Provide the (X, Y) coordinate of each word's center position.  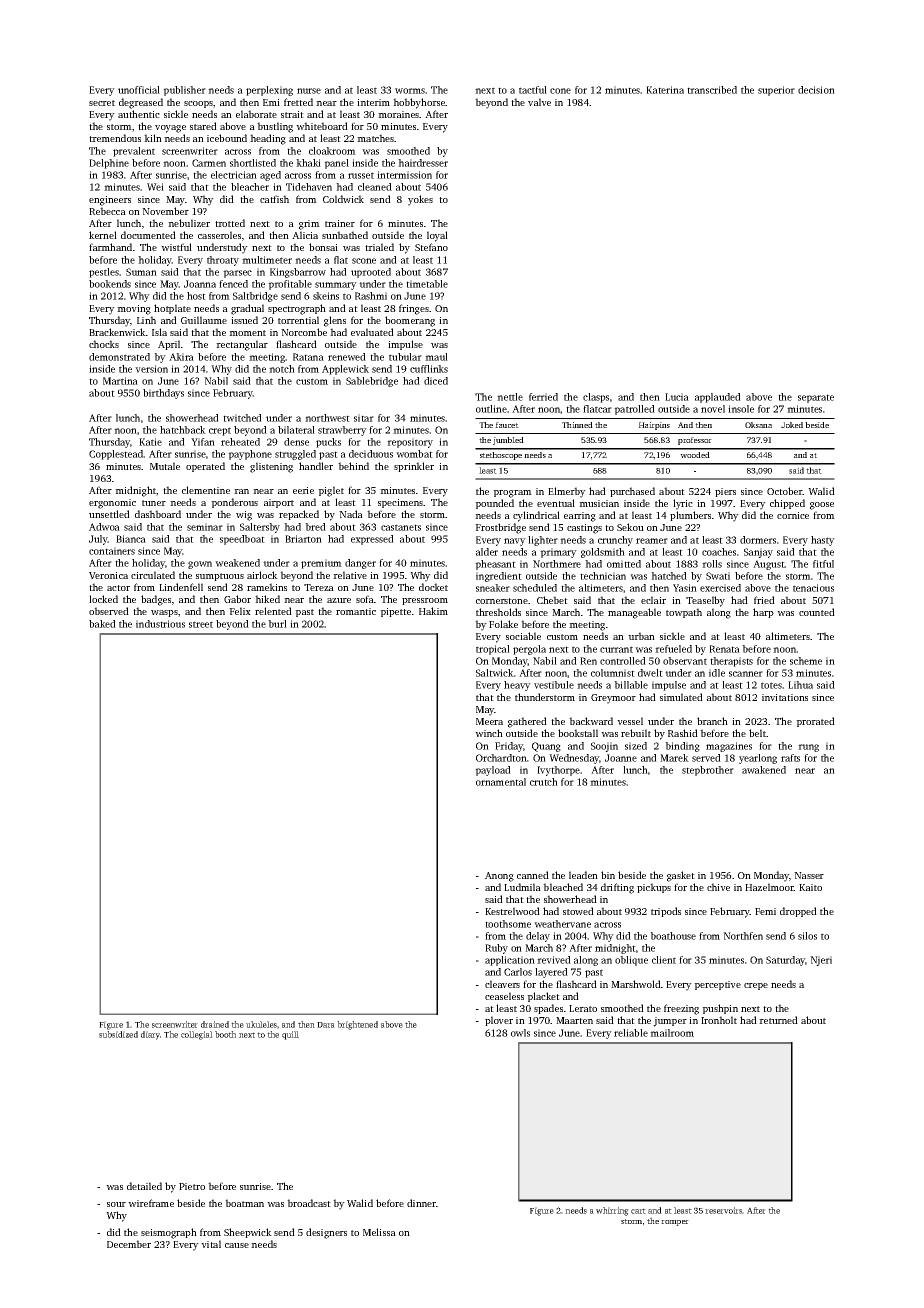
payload (493, 771)
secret (102, 103)
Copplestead (116, 455)
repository (410, 443)
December (129, 1244)
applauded (718, 398)
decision (816, 90)
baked (102, 624)
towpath (684, 613)
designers (326, 1233)
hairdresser (423, 163)
